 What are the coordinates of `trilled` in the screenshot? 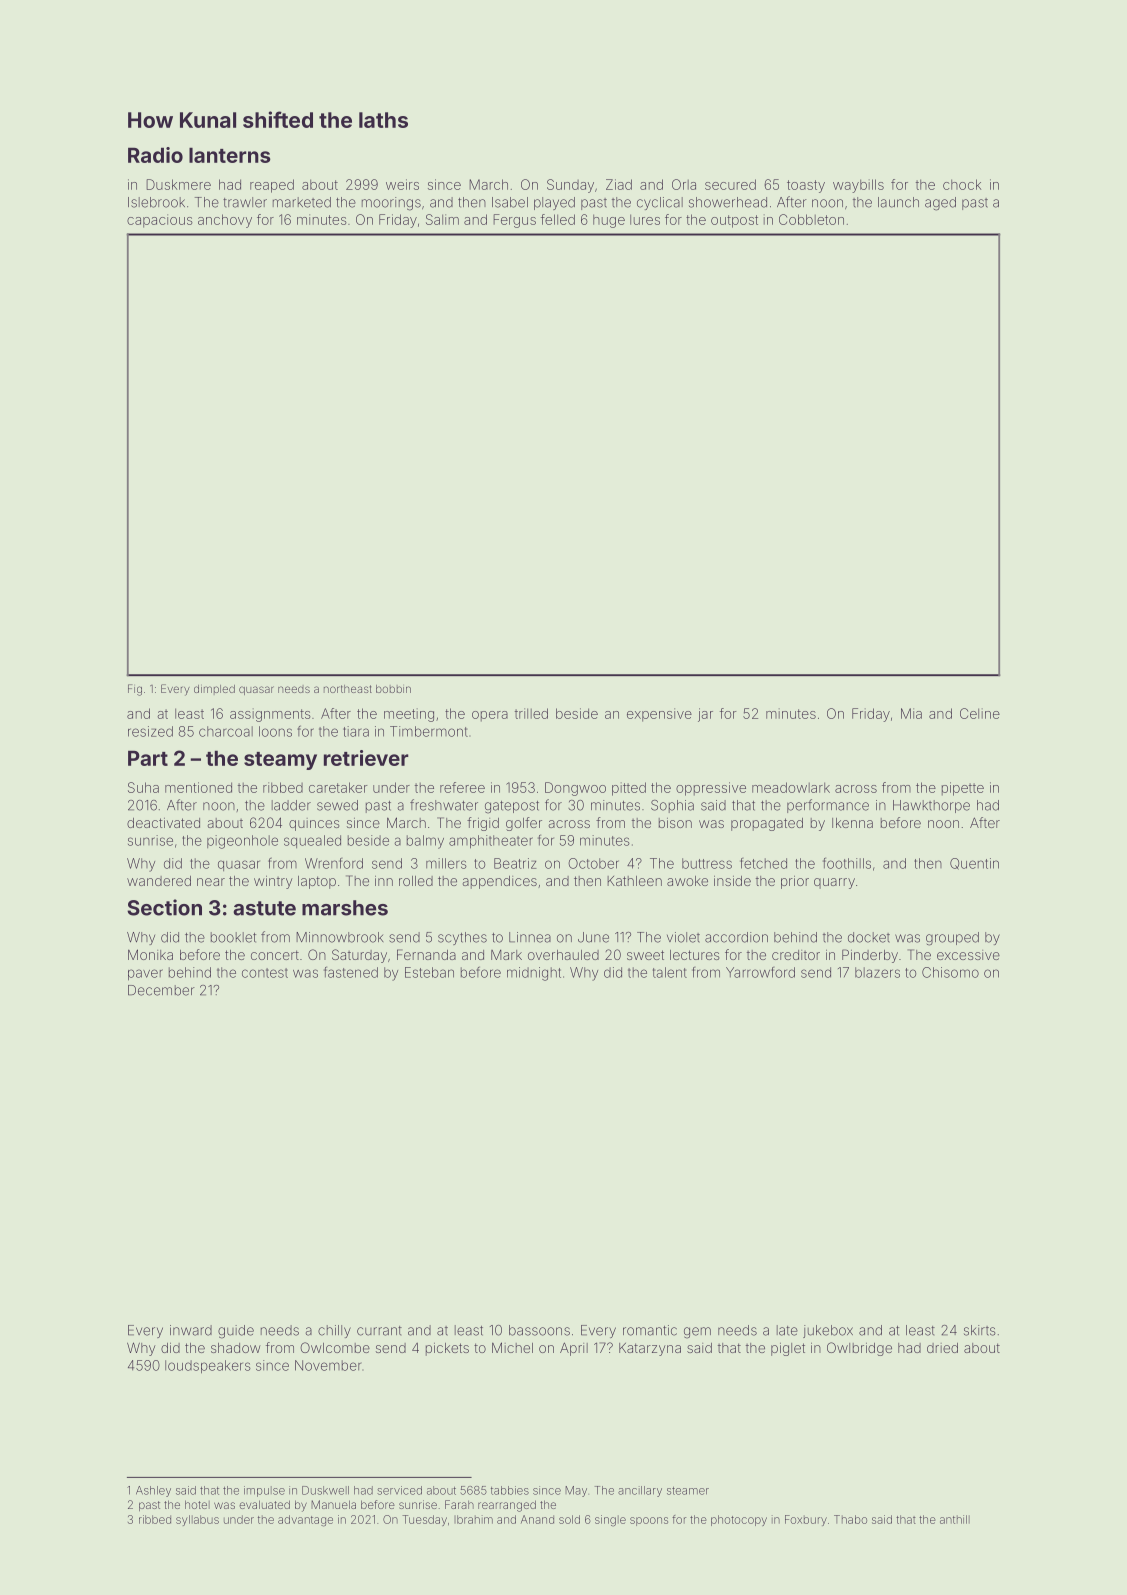 It's located at (531, 713).
